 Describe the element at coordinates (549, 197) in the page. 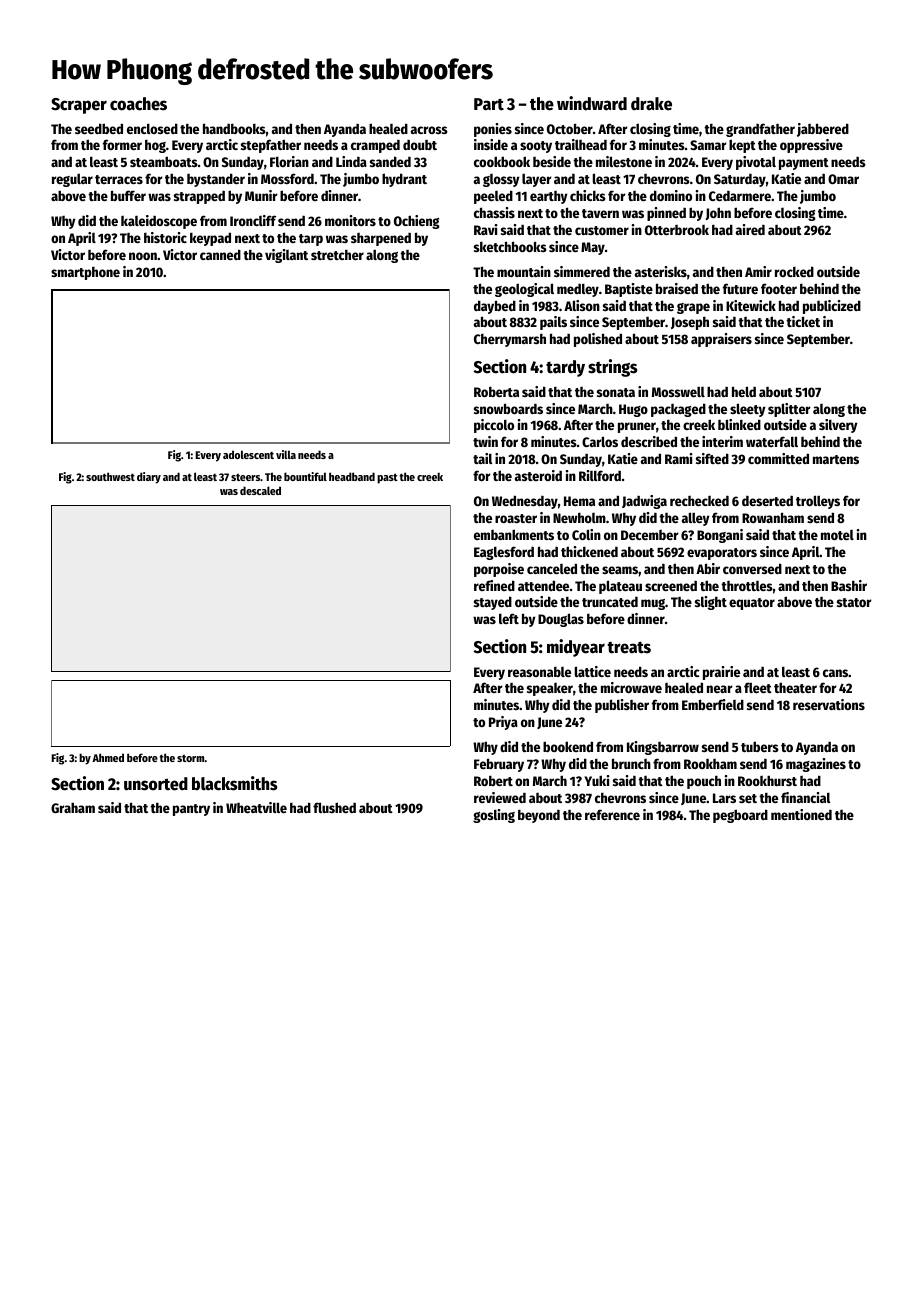

I see `earthy` at that location.
